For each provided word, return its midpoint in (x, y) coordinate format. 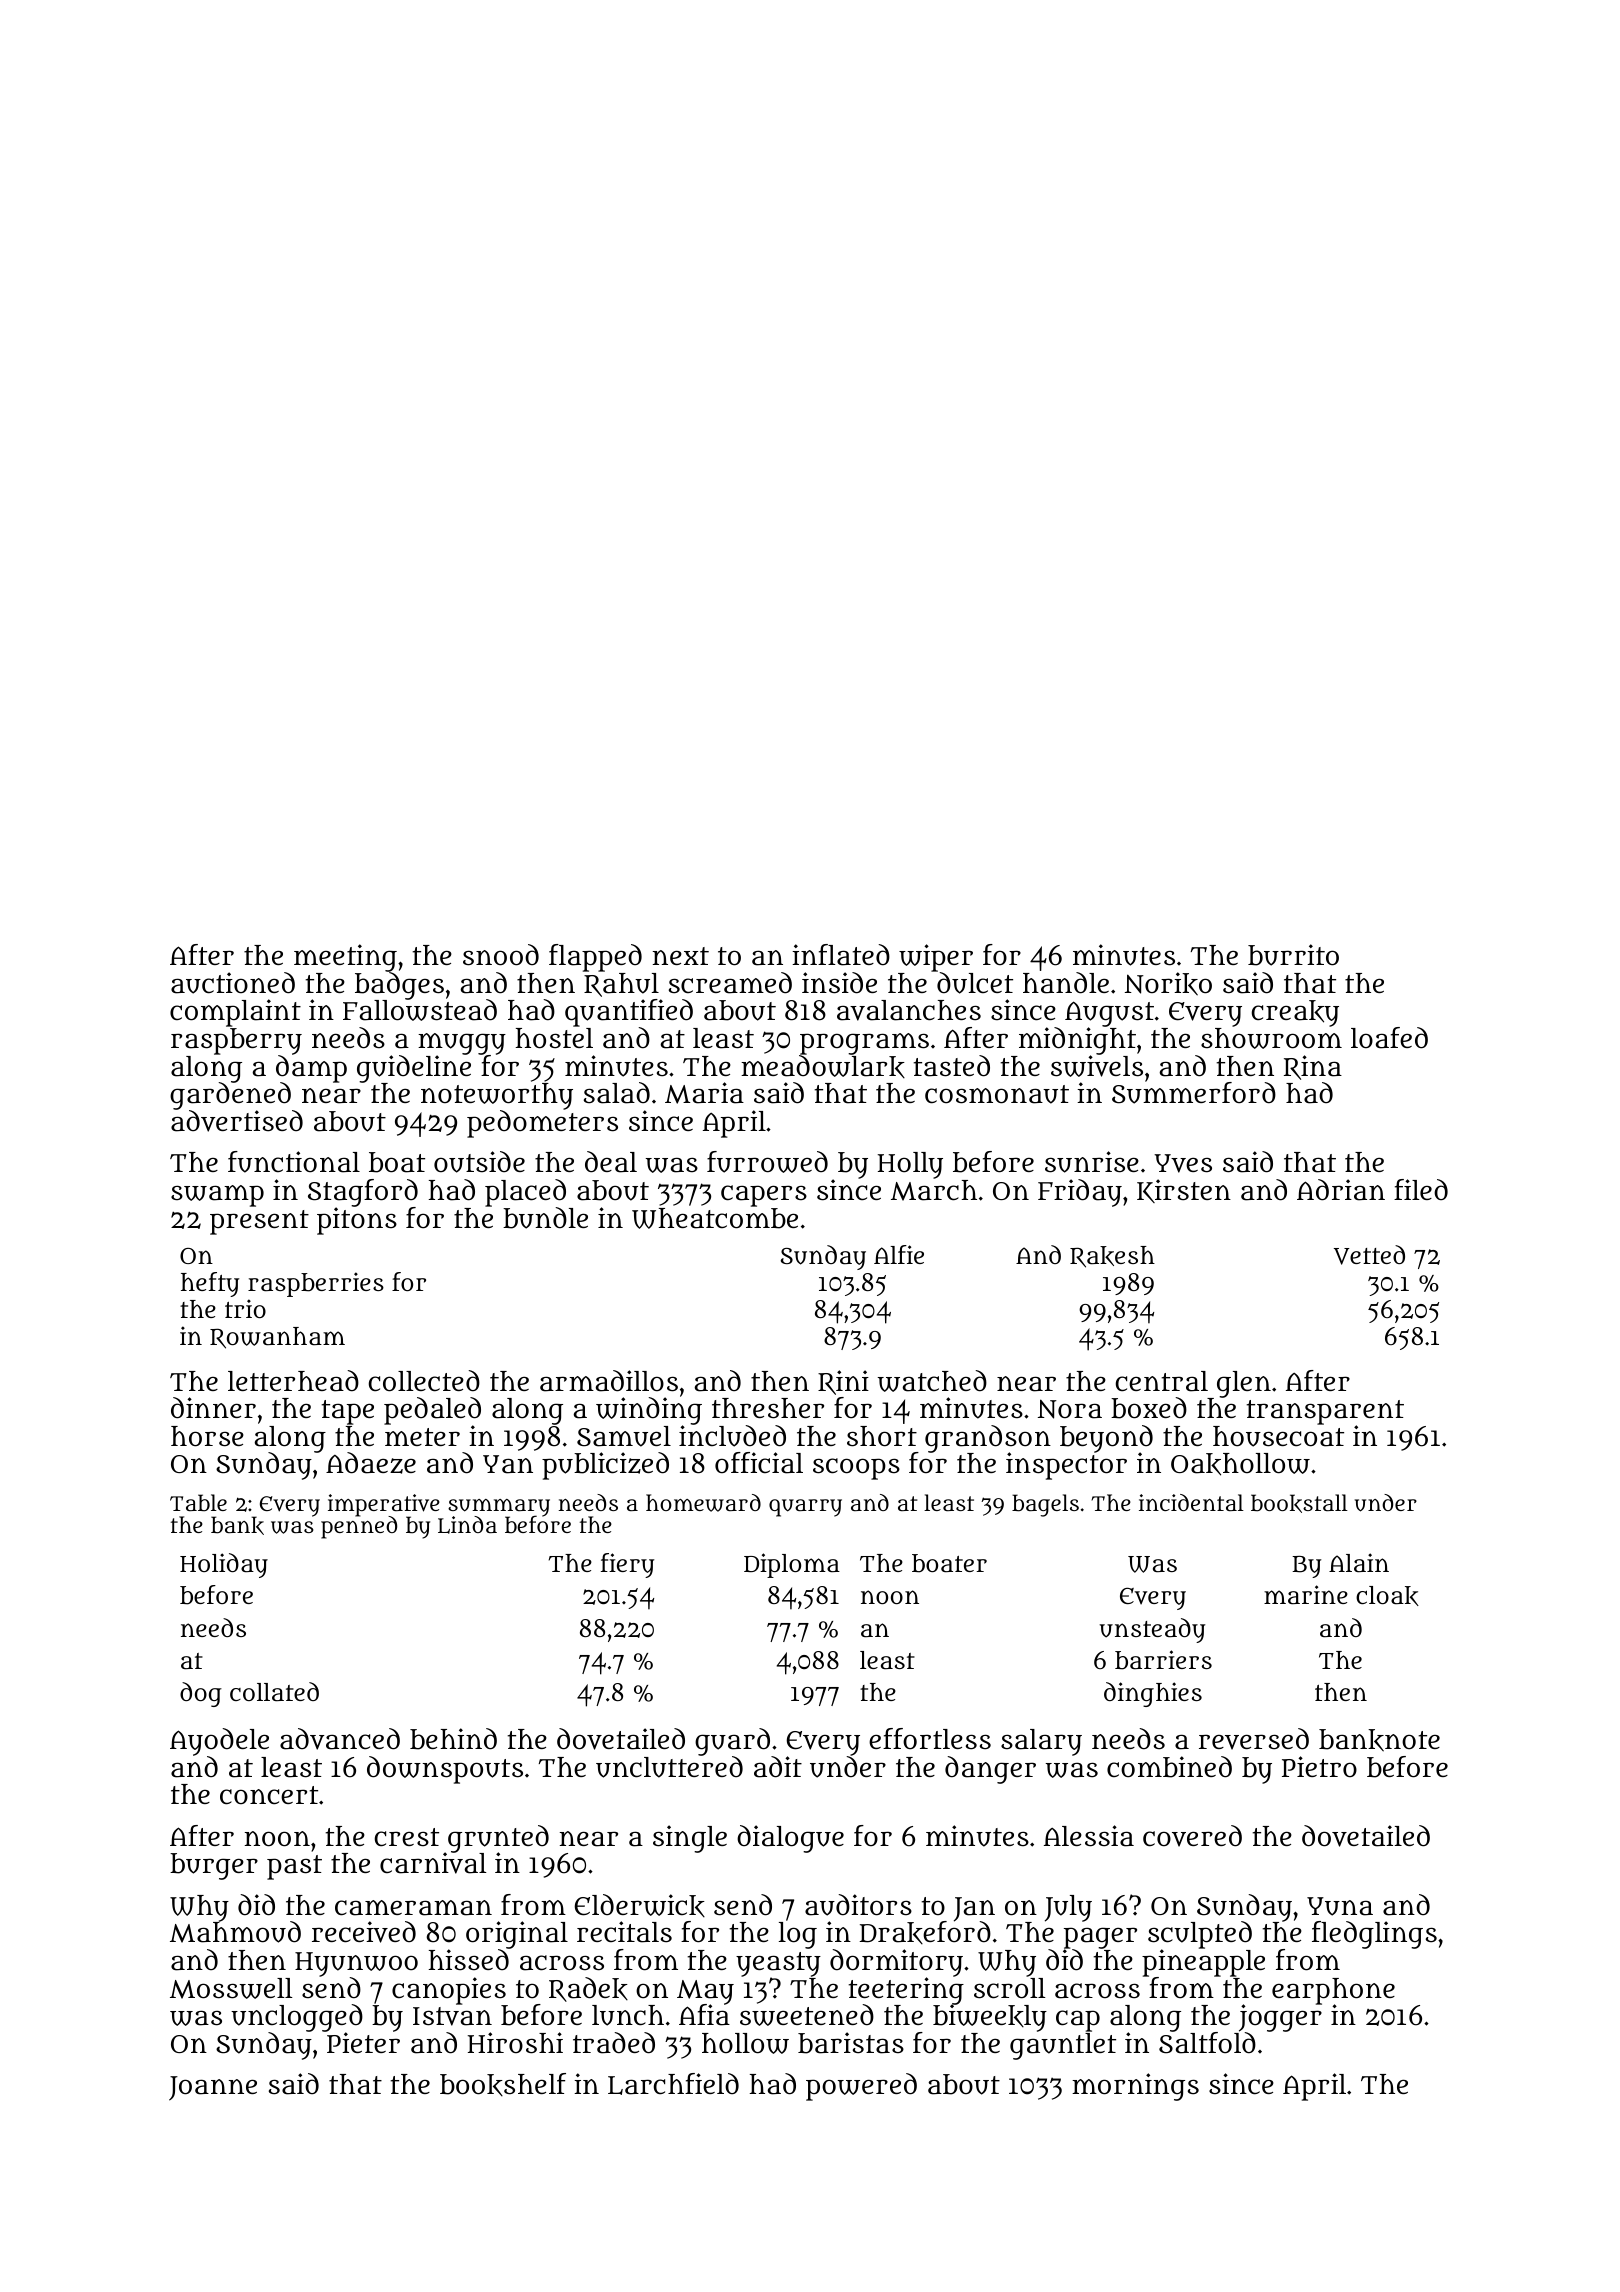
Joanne (213, 2088)
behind (453, 1739)
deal (611, 1162)
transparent (1325, 1412)
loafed (1389, 1038)
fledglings (1374, 1935)
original (517, 1935)
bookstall (1299, 1503)
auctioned (233, 983)
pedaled (432, 1411)
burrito (1293, 955)
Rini (843, 1382)
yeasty (778, 1965)
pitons (357, 1221)
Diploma (792, 1565)
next (681, 956)
